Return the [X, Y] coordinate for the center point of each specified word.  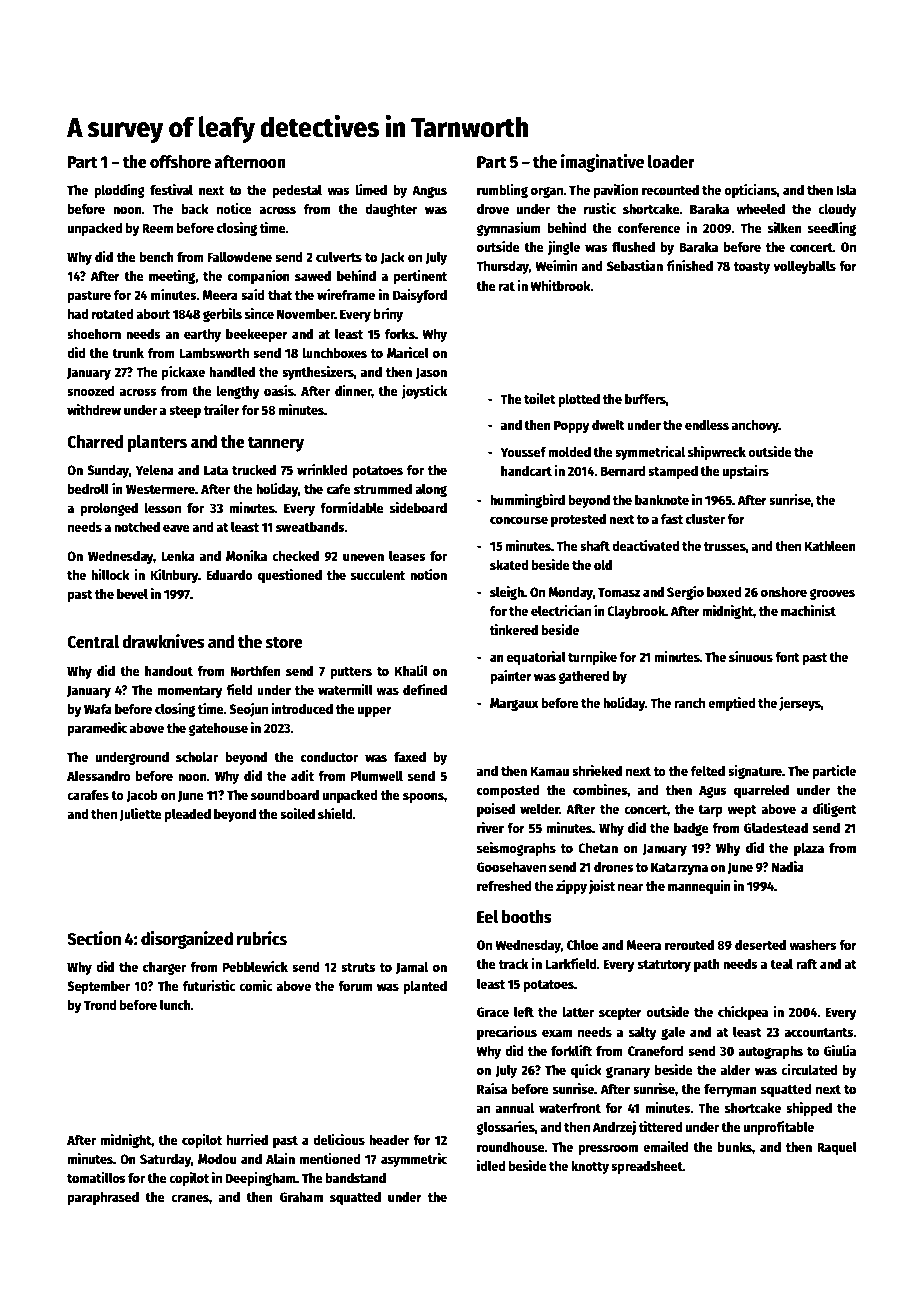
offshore [180, 162]
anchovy [755, 426]
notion [428, 574]
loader [671, 162]
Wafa [98, 709]
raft [806, 964]
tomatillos [96, 1177]
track [513, 964]
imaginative [602, 163]
